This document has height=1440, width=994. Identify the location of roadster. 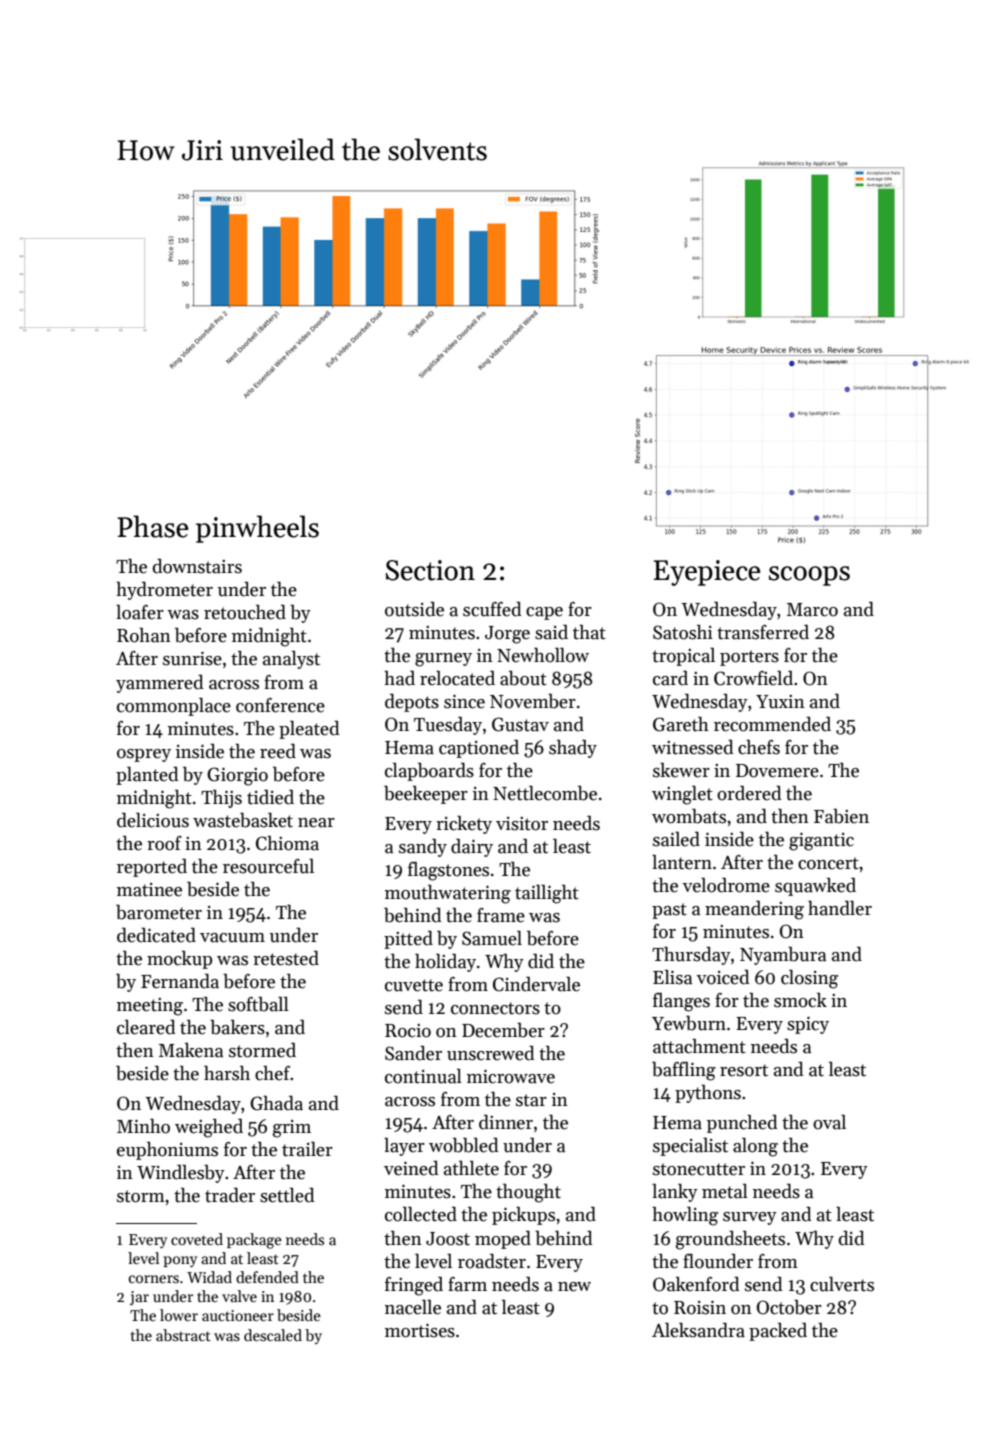
(492, 1261).
